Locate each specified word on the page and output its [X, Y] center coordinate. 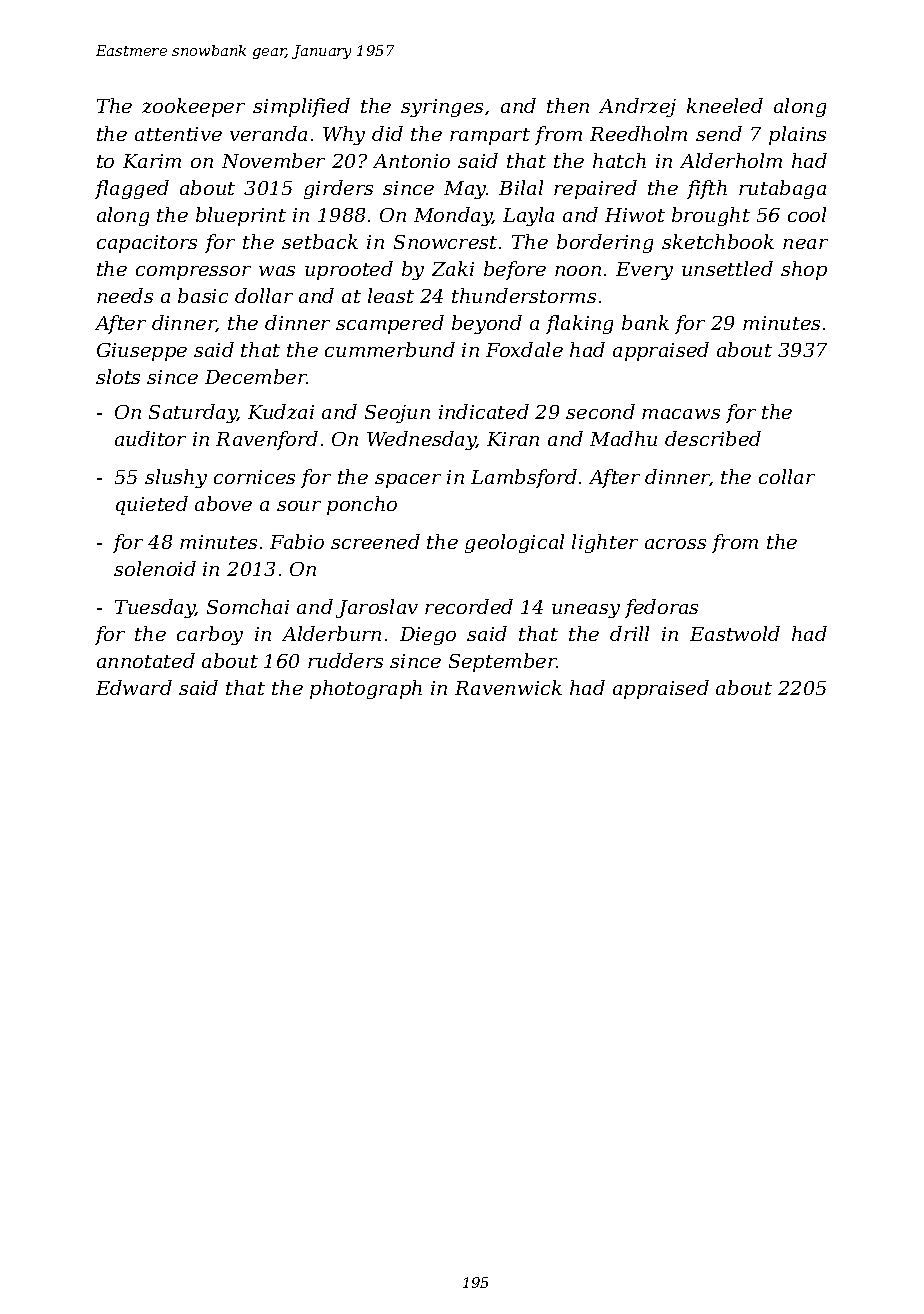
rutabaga [782, 189]
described [713, 438]
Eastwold [735, 633]
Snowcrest [445, 242]
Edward [134, 687]
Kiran [513, 439]
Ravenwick [508, 687]
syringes [442, 108]
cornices [254, 477]
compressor [193, 273]
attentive [178, 134]
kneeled [725, 105]
